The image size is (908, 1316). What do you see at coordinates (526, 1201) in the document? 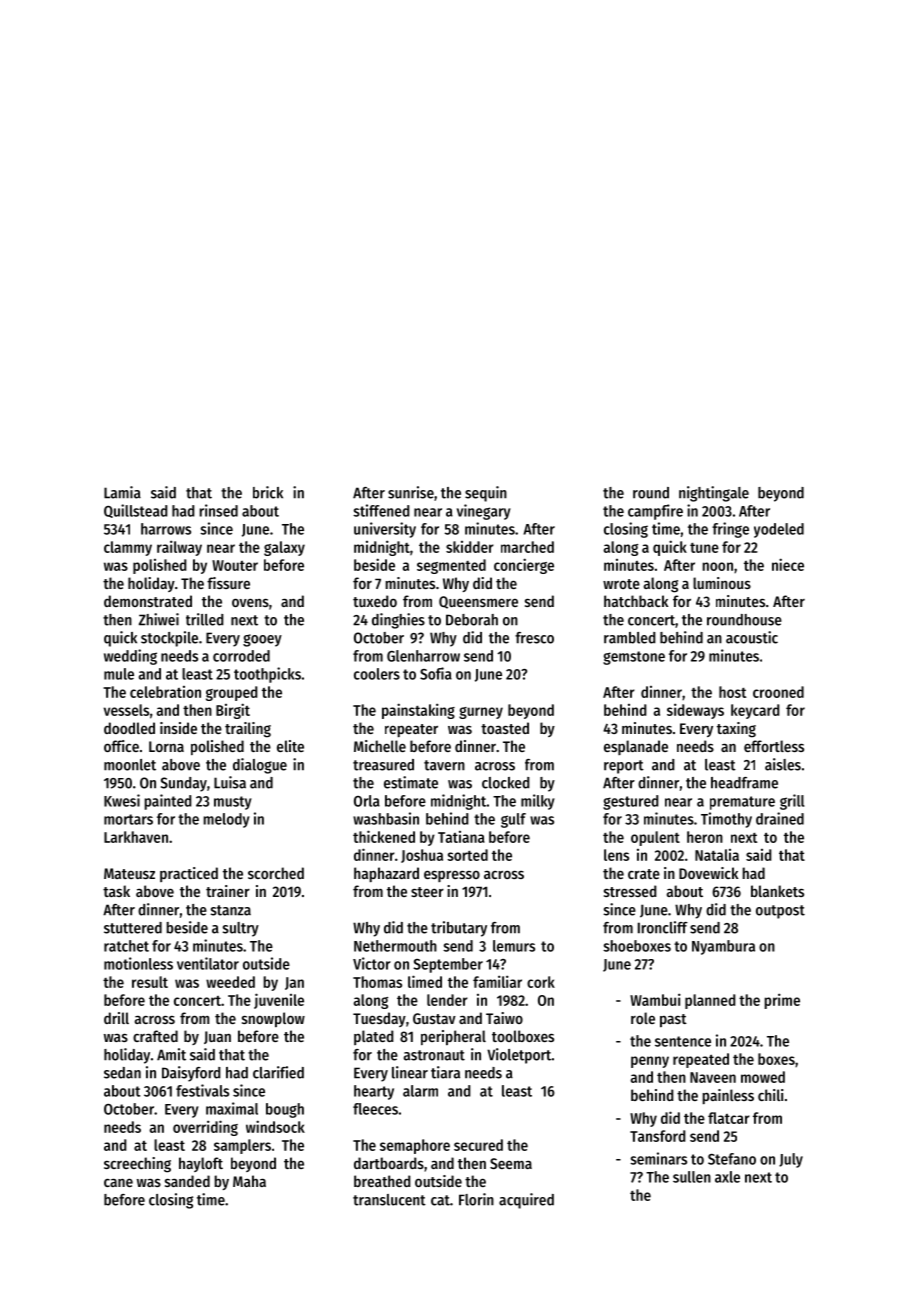
I see `acquired` at bounding box center [526, 1201].
